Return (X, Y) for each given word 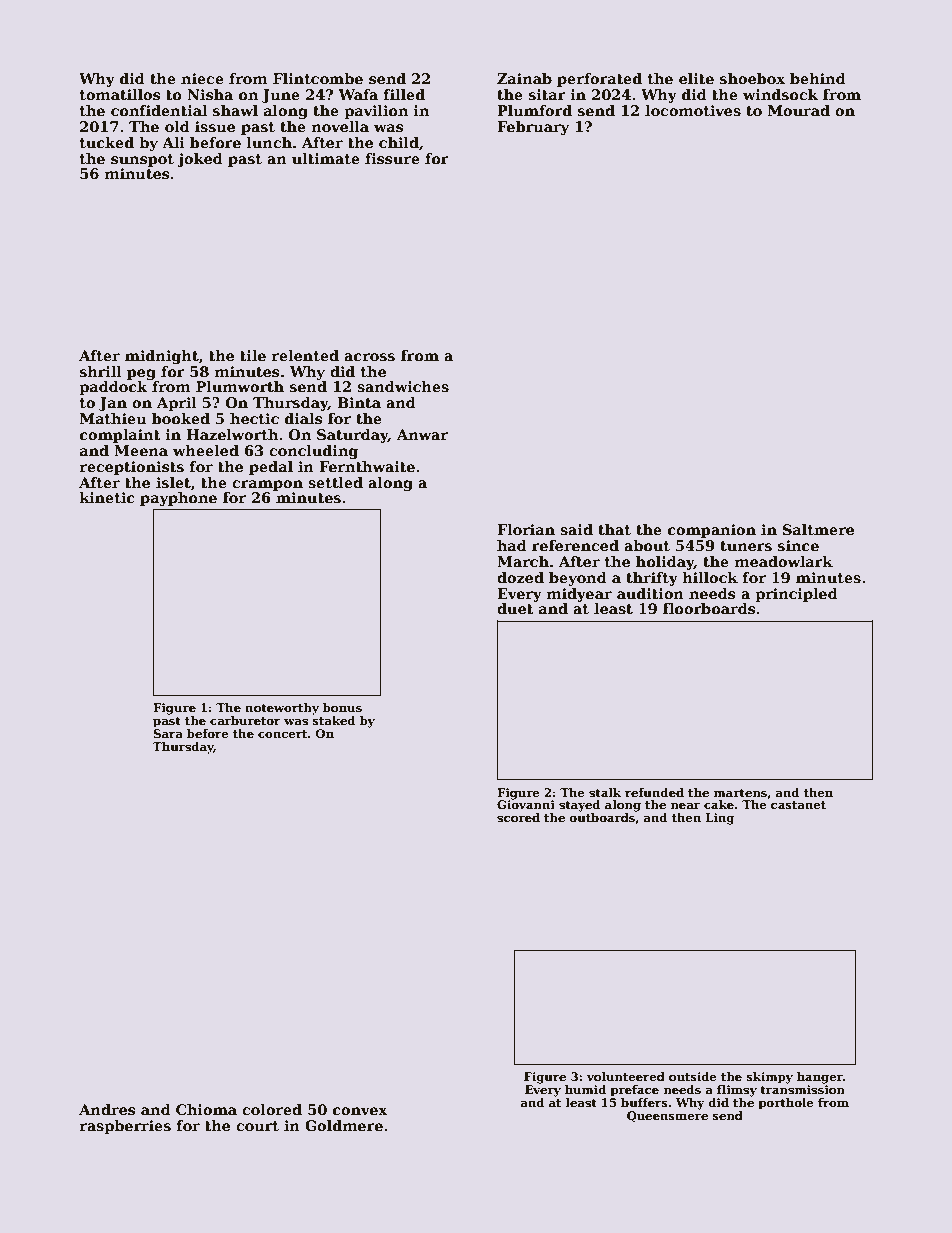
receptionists (132, 468)
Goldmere (344, 1125)
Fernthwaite (367, 466)
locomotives (693, 110)
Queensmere (667, 1116)
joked (200, 160)
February (533, 128)
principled (796, 595)
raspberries (125, 1127)
